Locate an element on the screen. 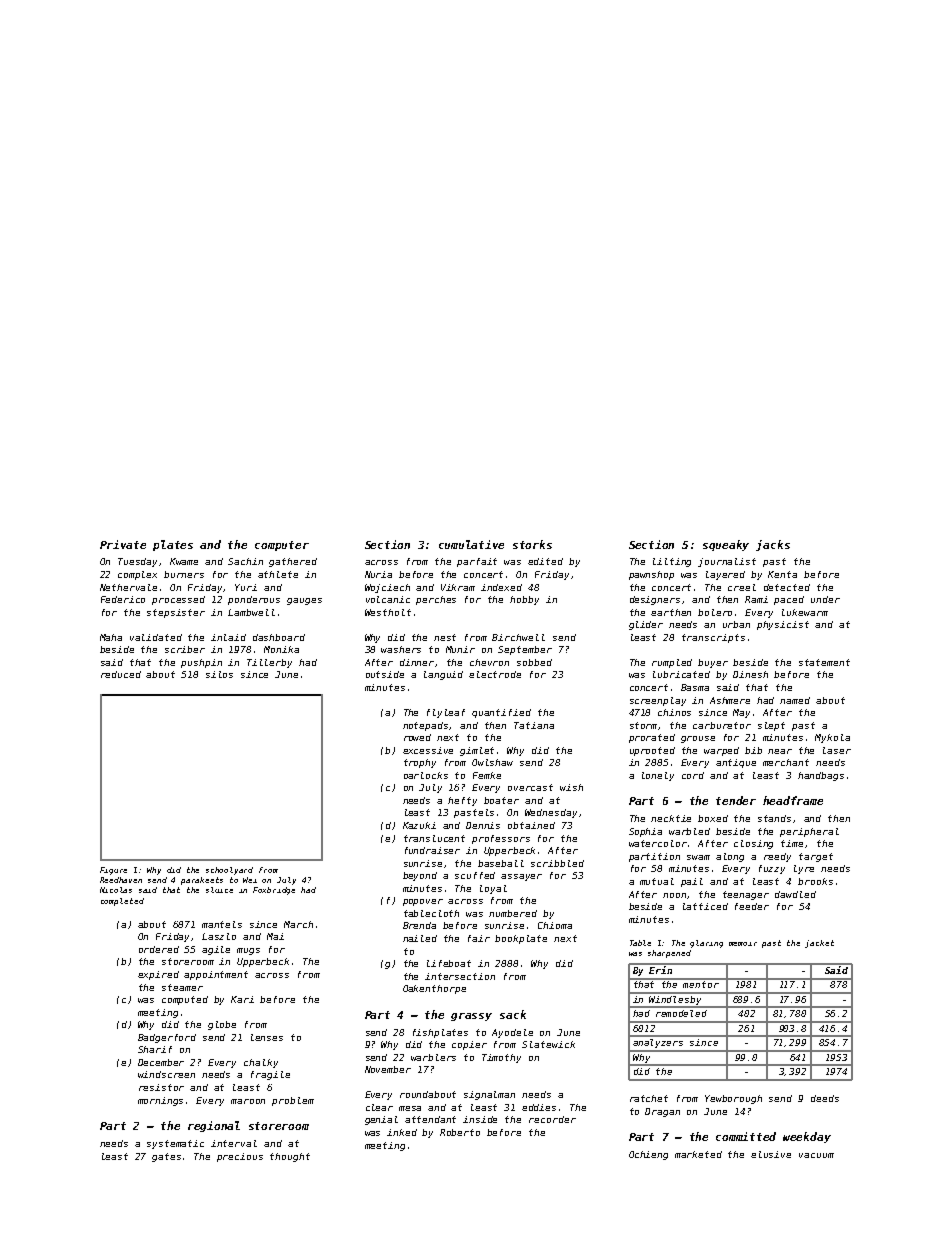  Federico is located at coordinates (123, 599).
